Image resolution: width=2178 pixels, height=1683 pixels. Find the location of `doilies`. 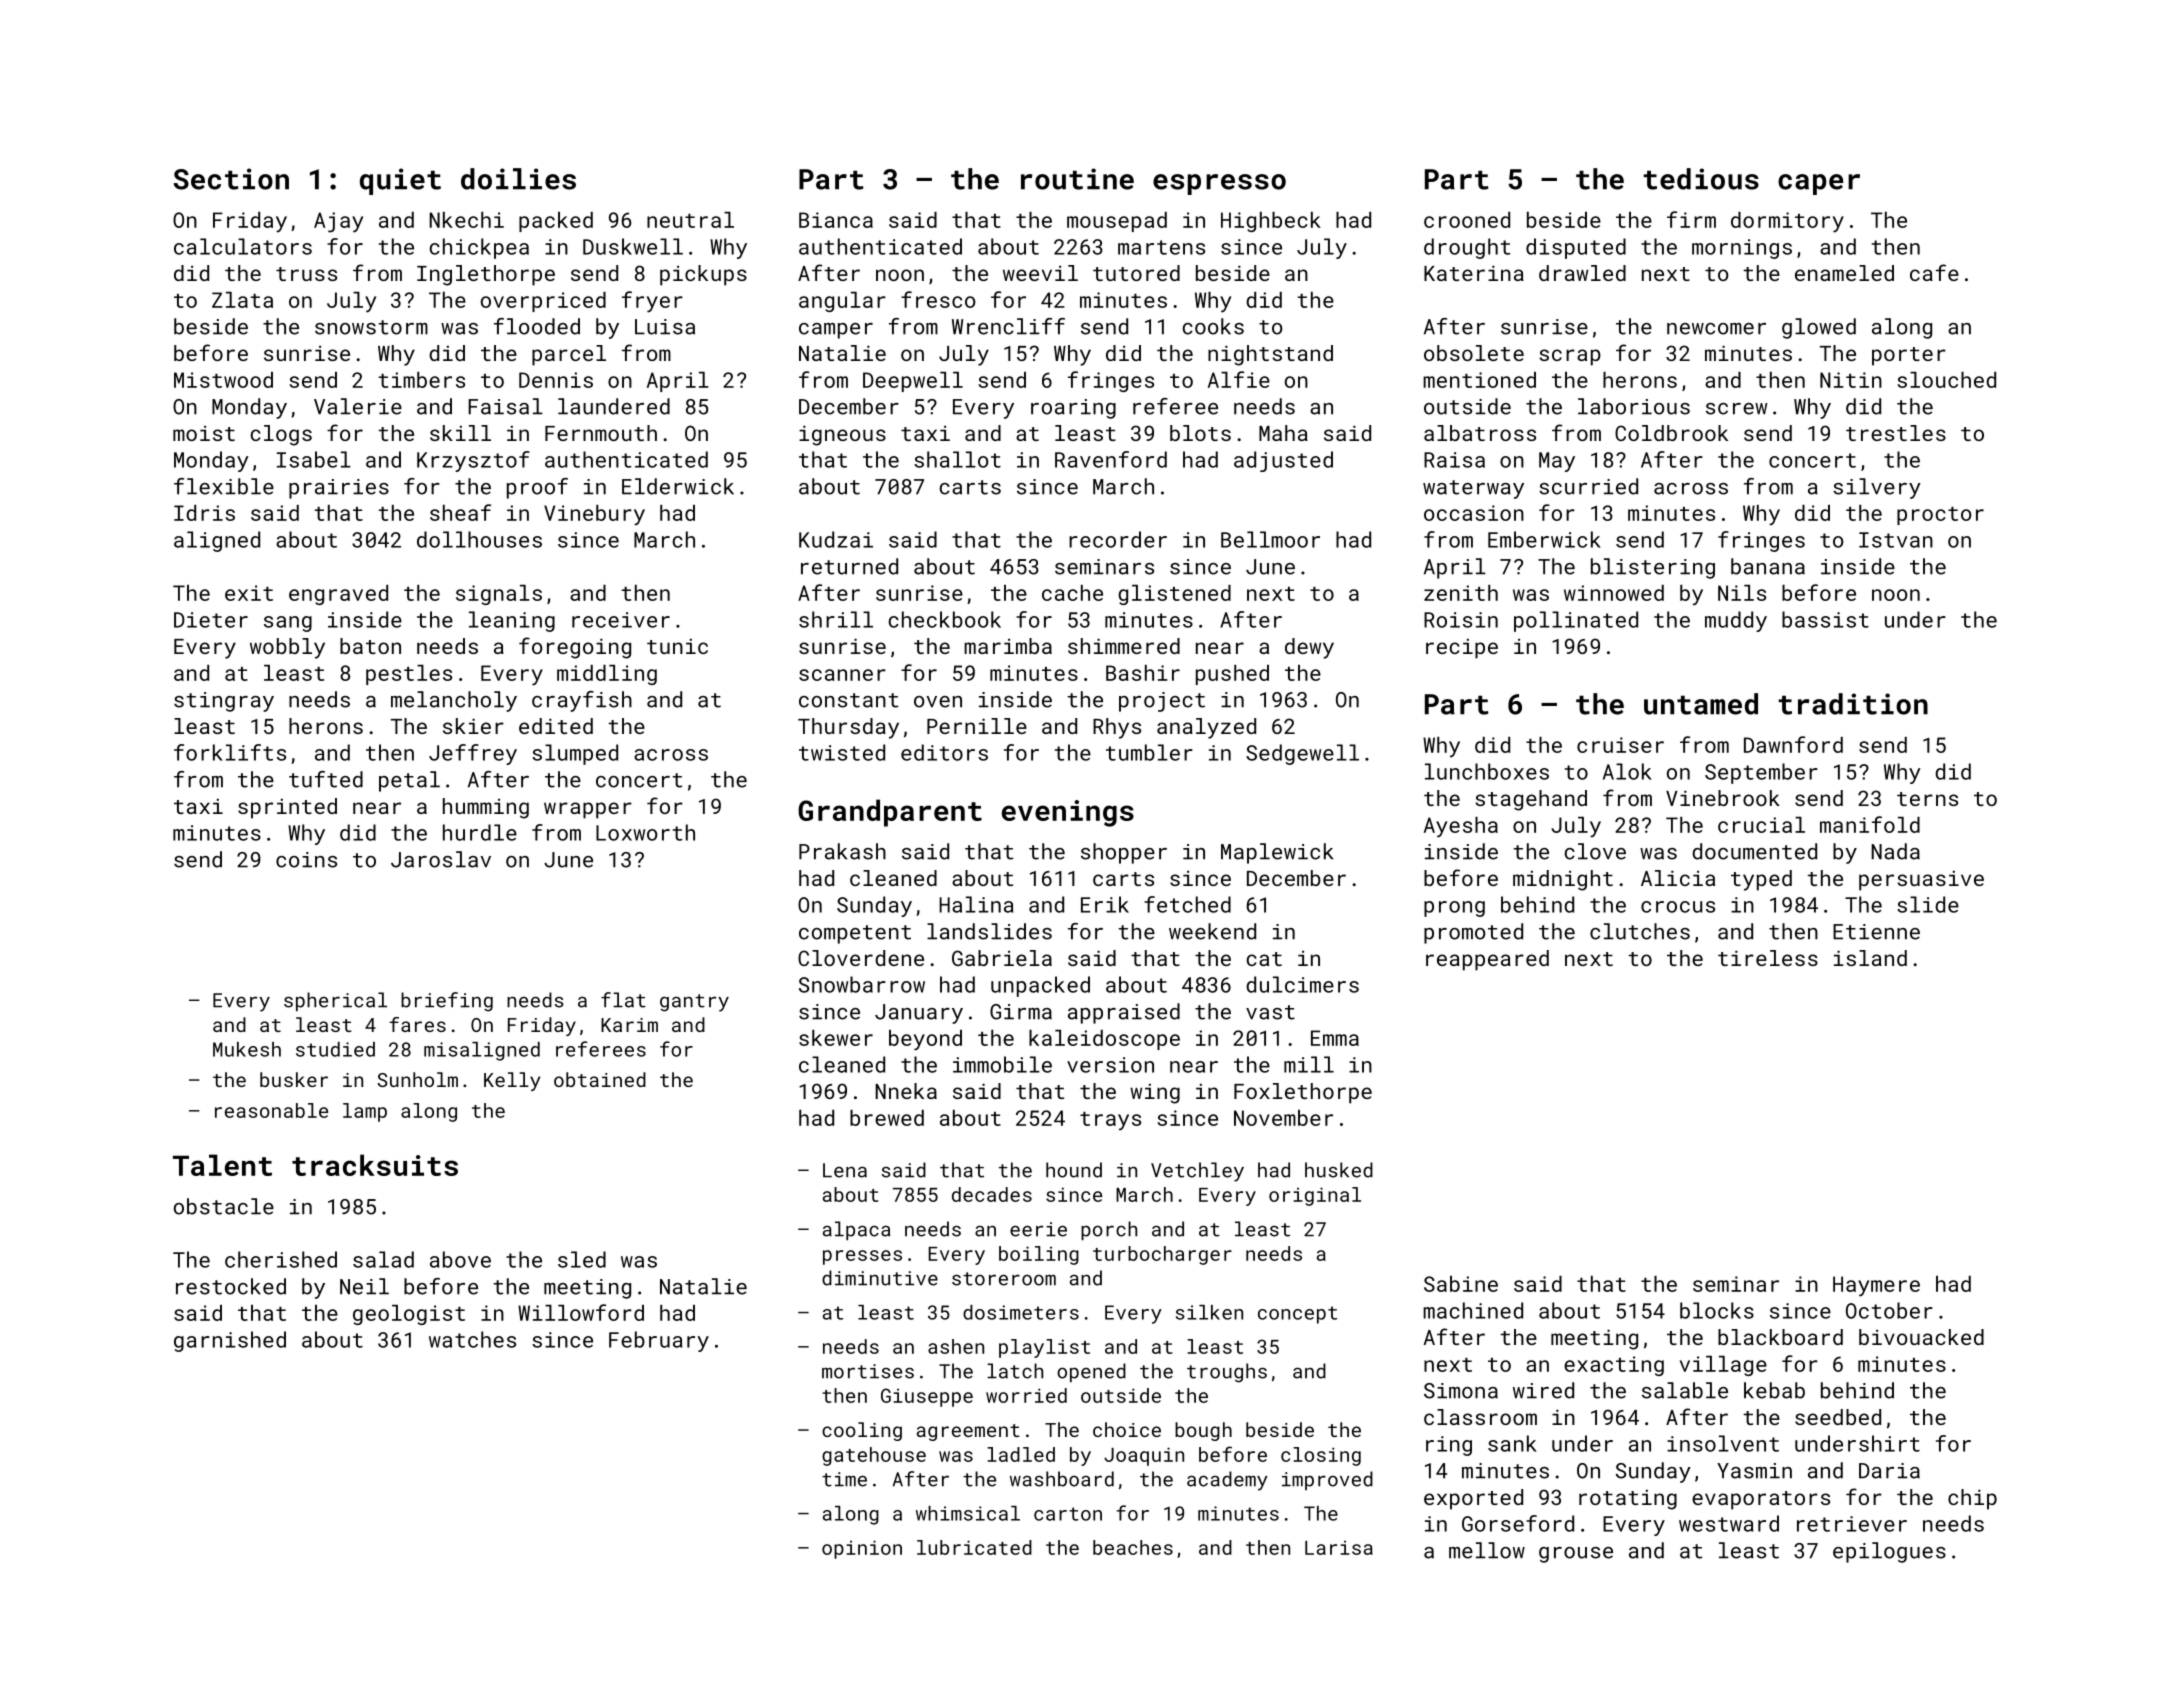

doilies is located at coordinates (518, 179).
